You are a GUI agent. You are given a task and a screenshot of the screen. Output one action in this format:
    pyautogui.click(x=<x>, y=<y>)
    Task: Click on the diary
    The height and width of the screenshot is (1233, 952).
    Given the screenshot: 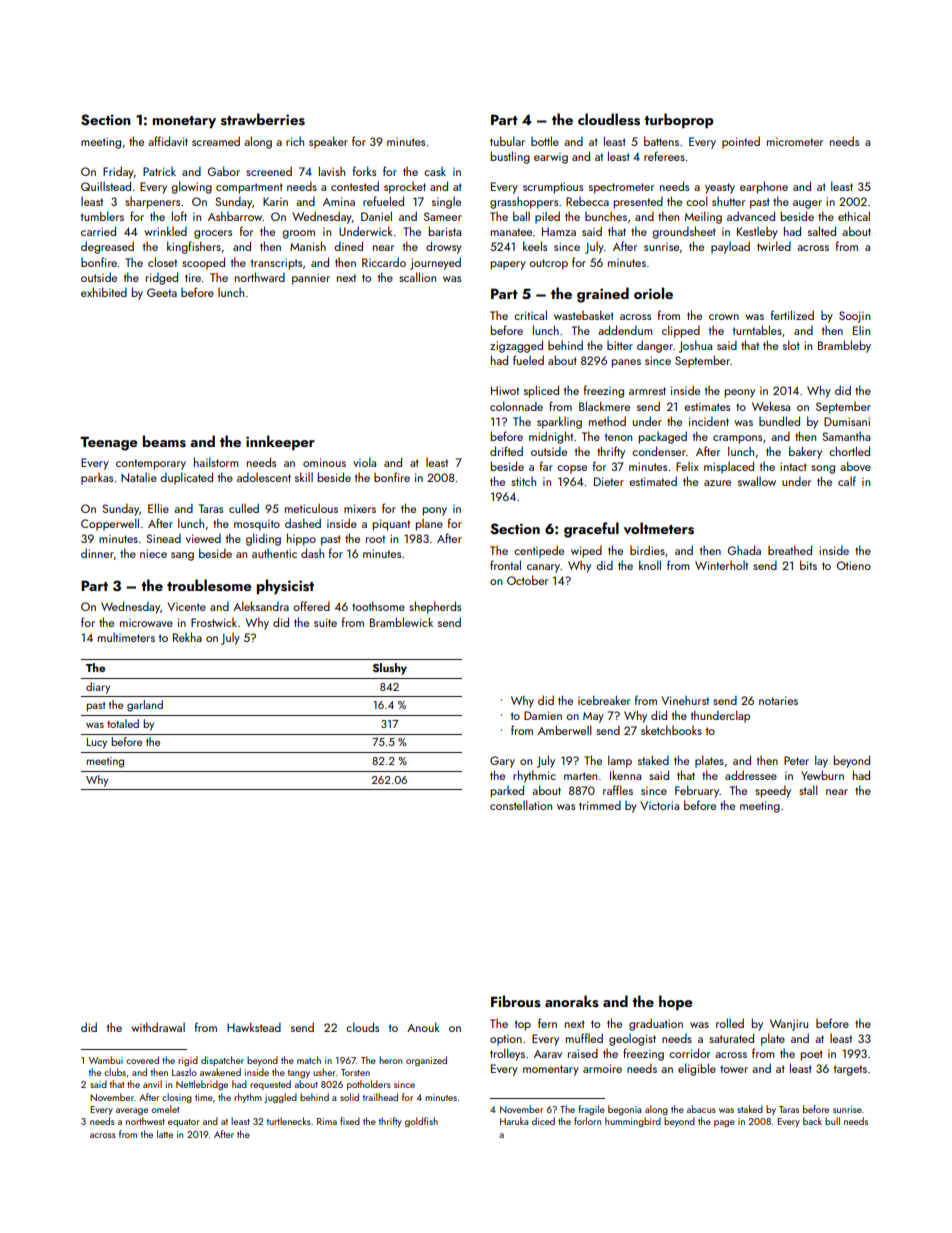 What is the action you would take?
    pyautogui.click(x=98, y=688)
